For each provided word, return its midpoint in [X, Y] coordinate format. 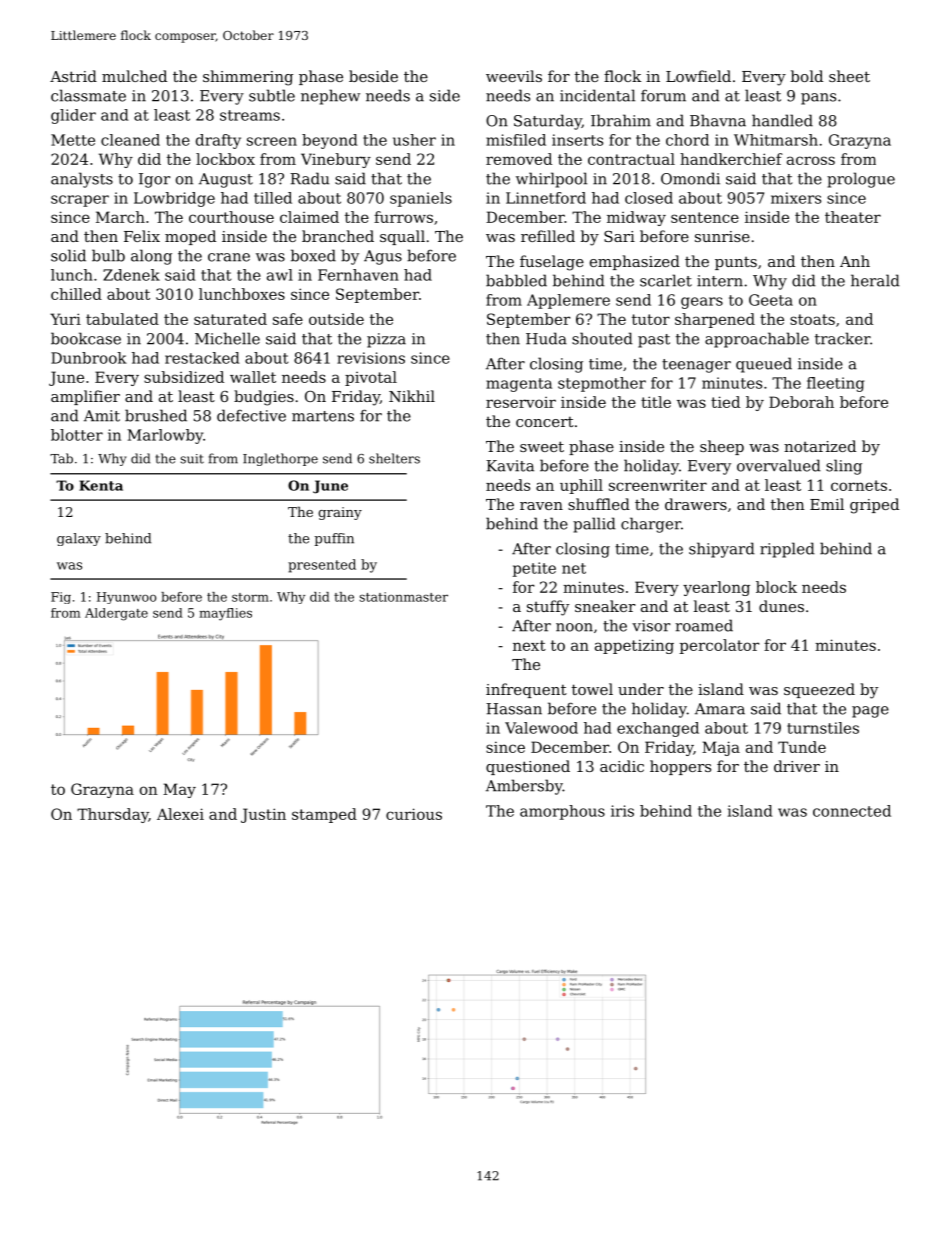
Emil [827, 504]
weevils [514, 76]
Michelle [227, 338]
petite [534, 569]
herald [875, 280]
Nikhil [412, 396]
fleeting [835, 384]
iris [622, 811]
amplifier [85, 397]
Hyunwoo [126, 598]
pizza [386, 340]
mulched [134, 76]
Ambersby [524, 787]
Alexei [180, 814]
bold [807, 76]
